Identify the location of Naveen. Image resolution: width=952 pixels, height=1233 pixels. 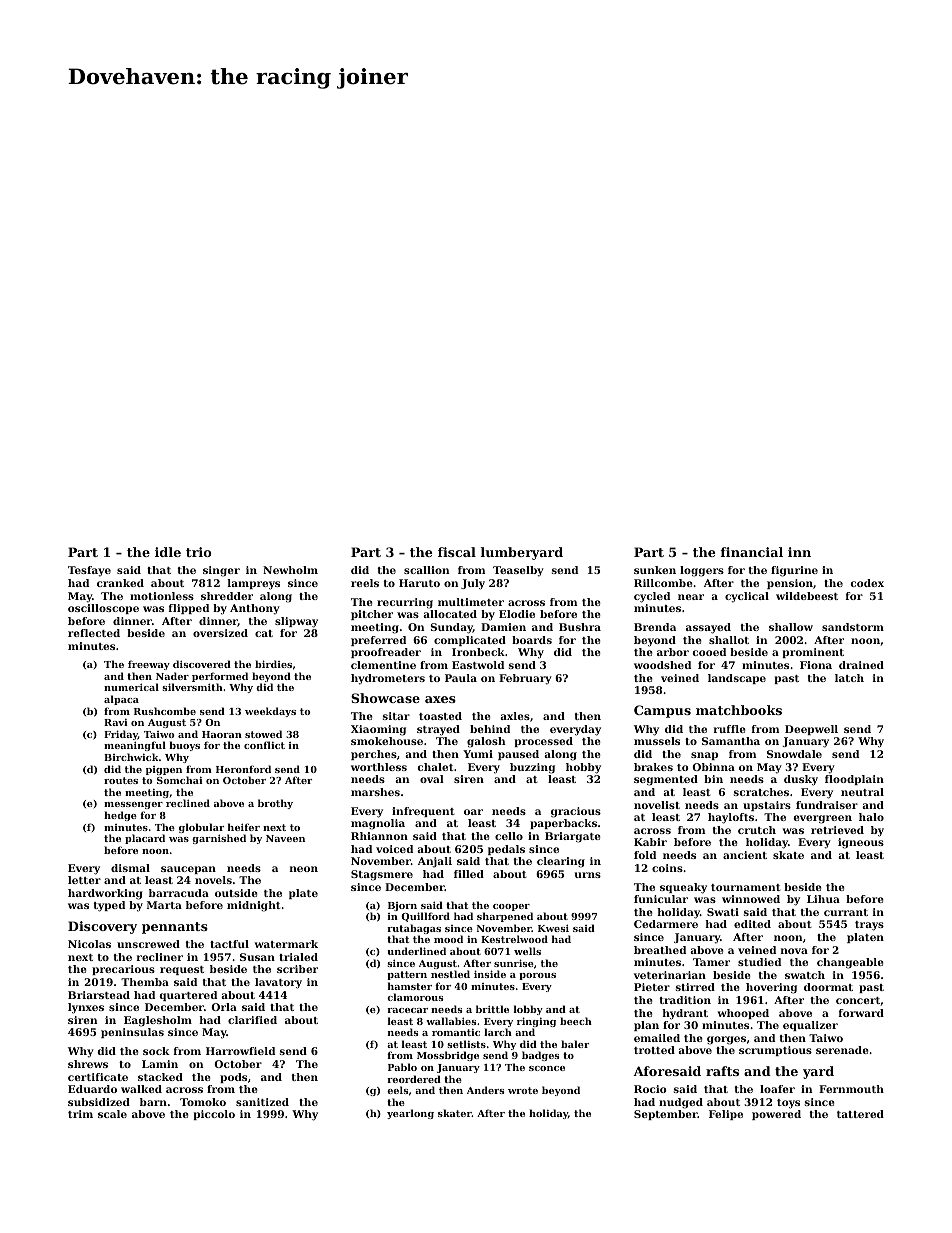
(285, 838).
